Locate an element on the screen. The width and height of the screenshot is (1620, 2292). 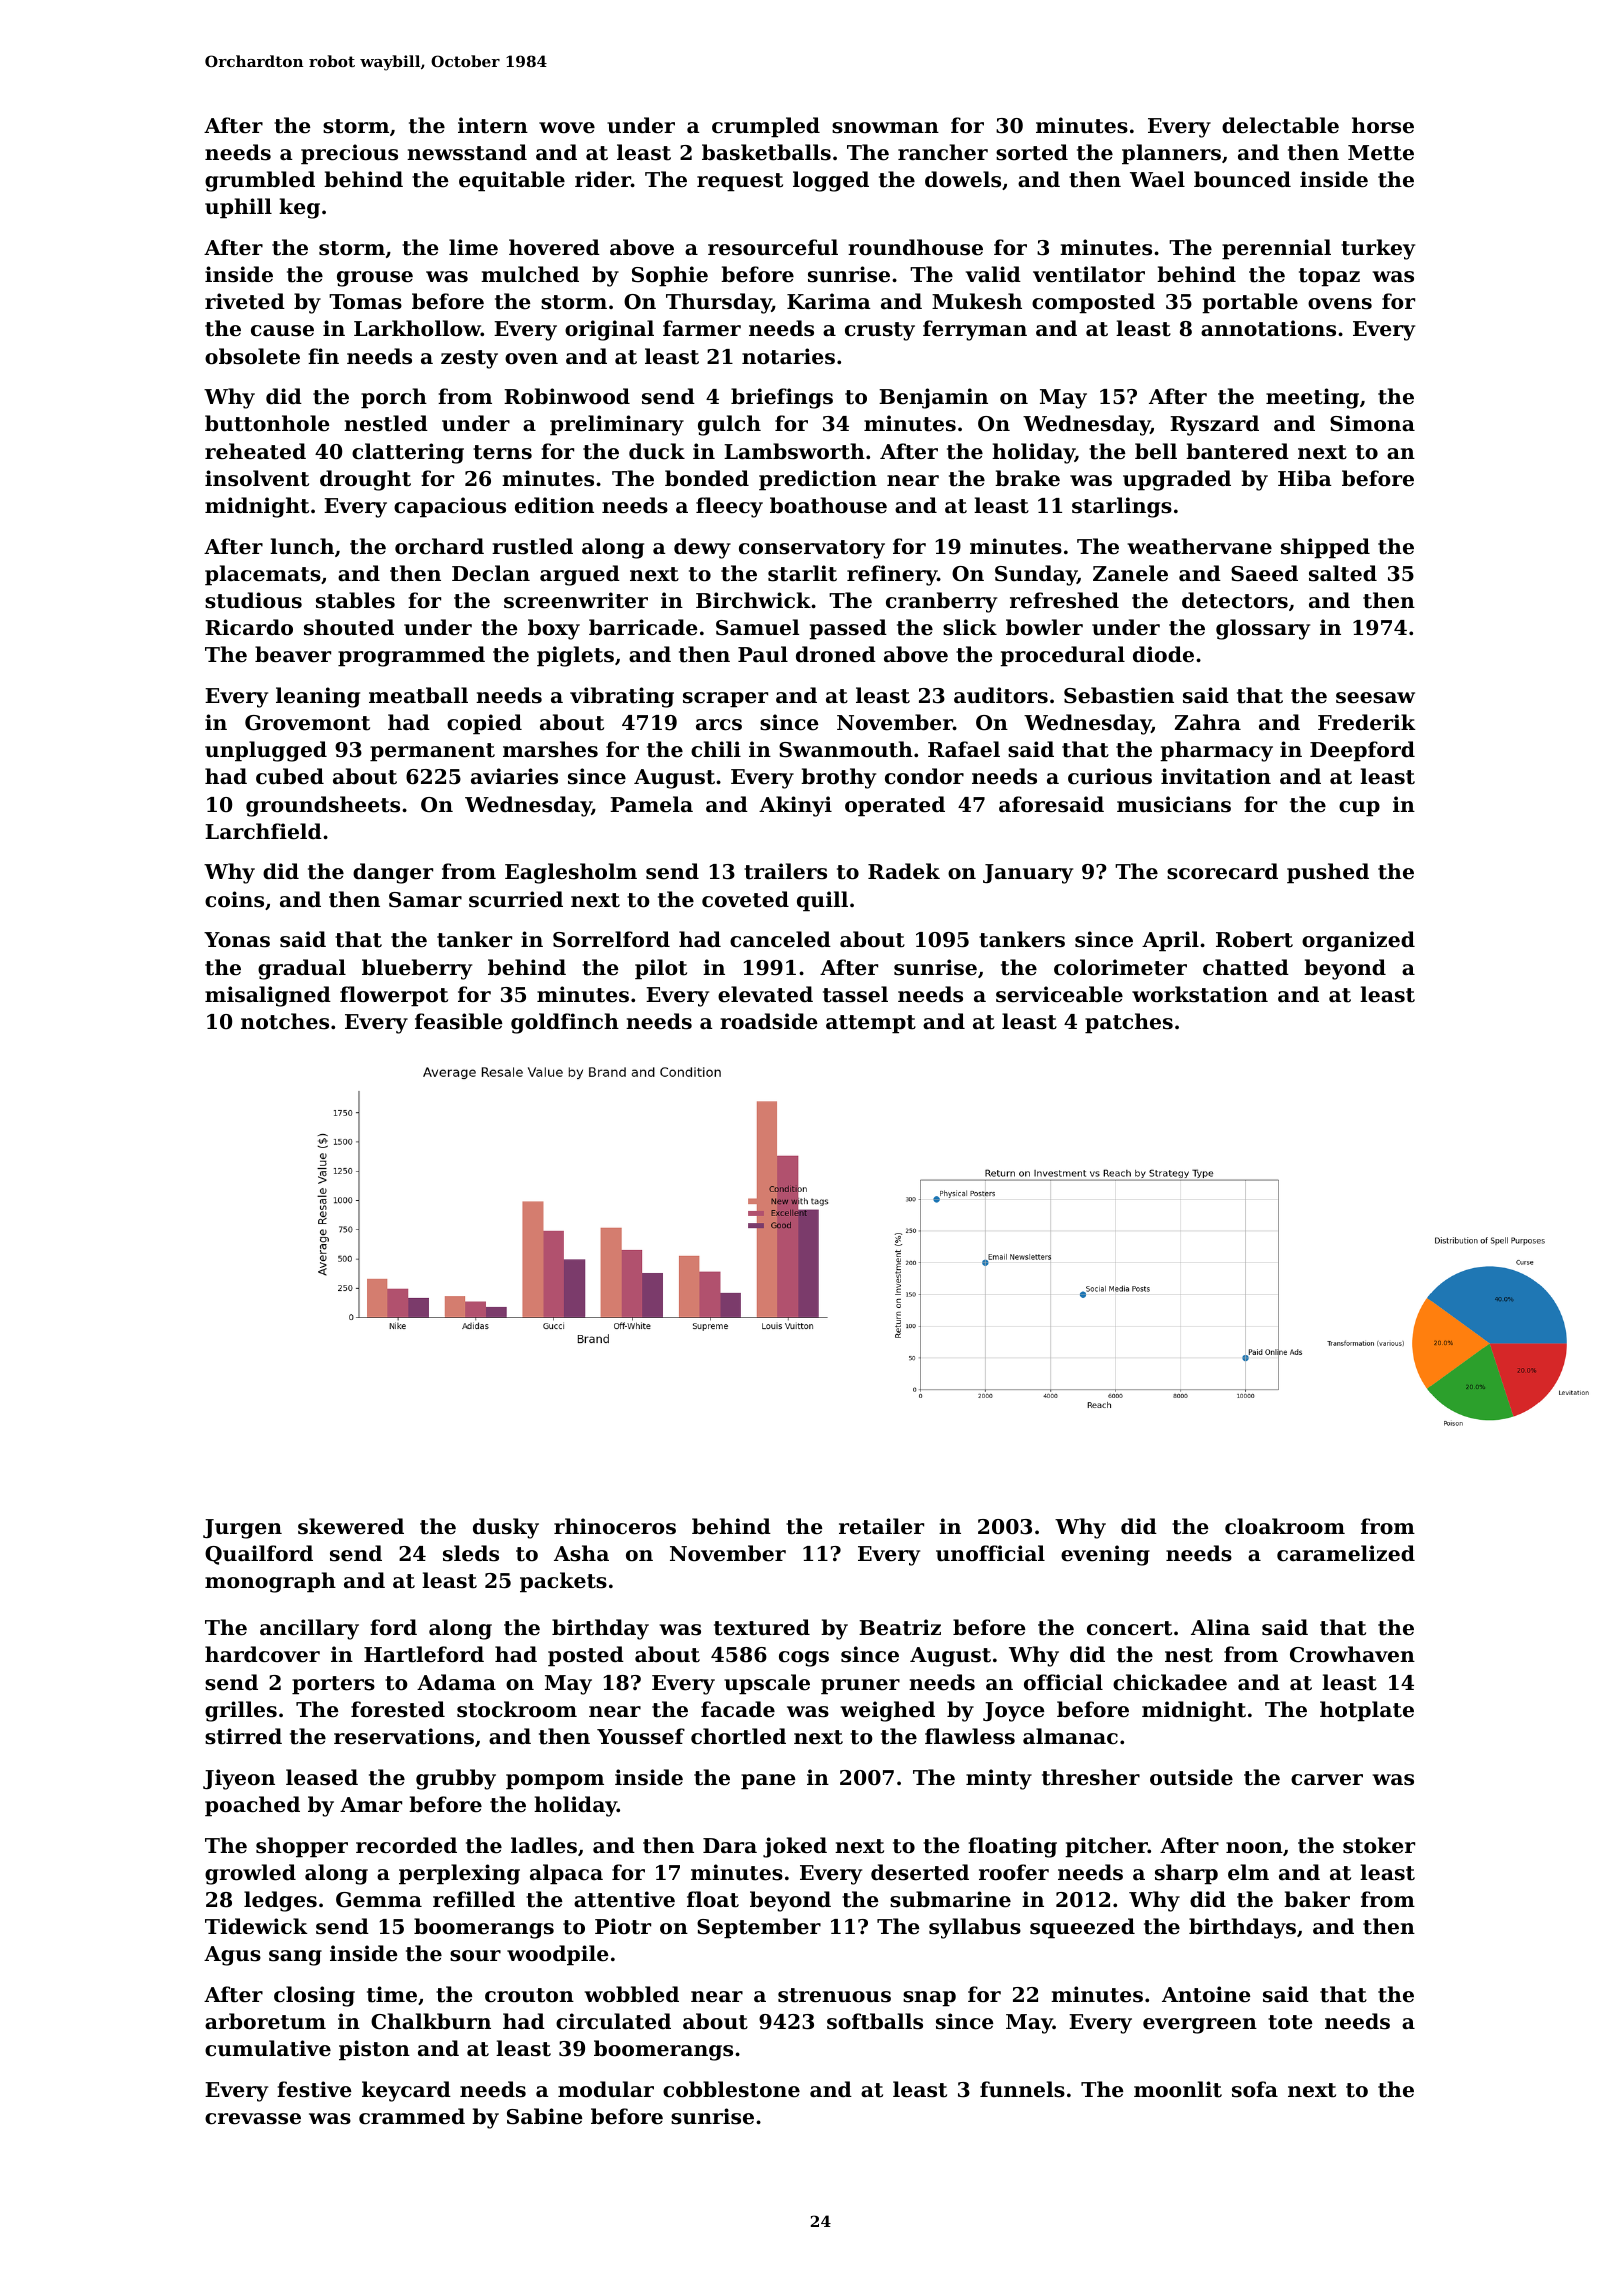
roadside is located at coordinates (768, 1021).
